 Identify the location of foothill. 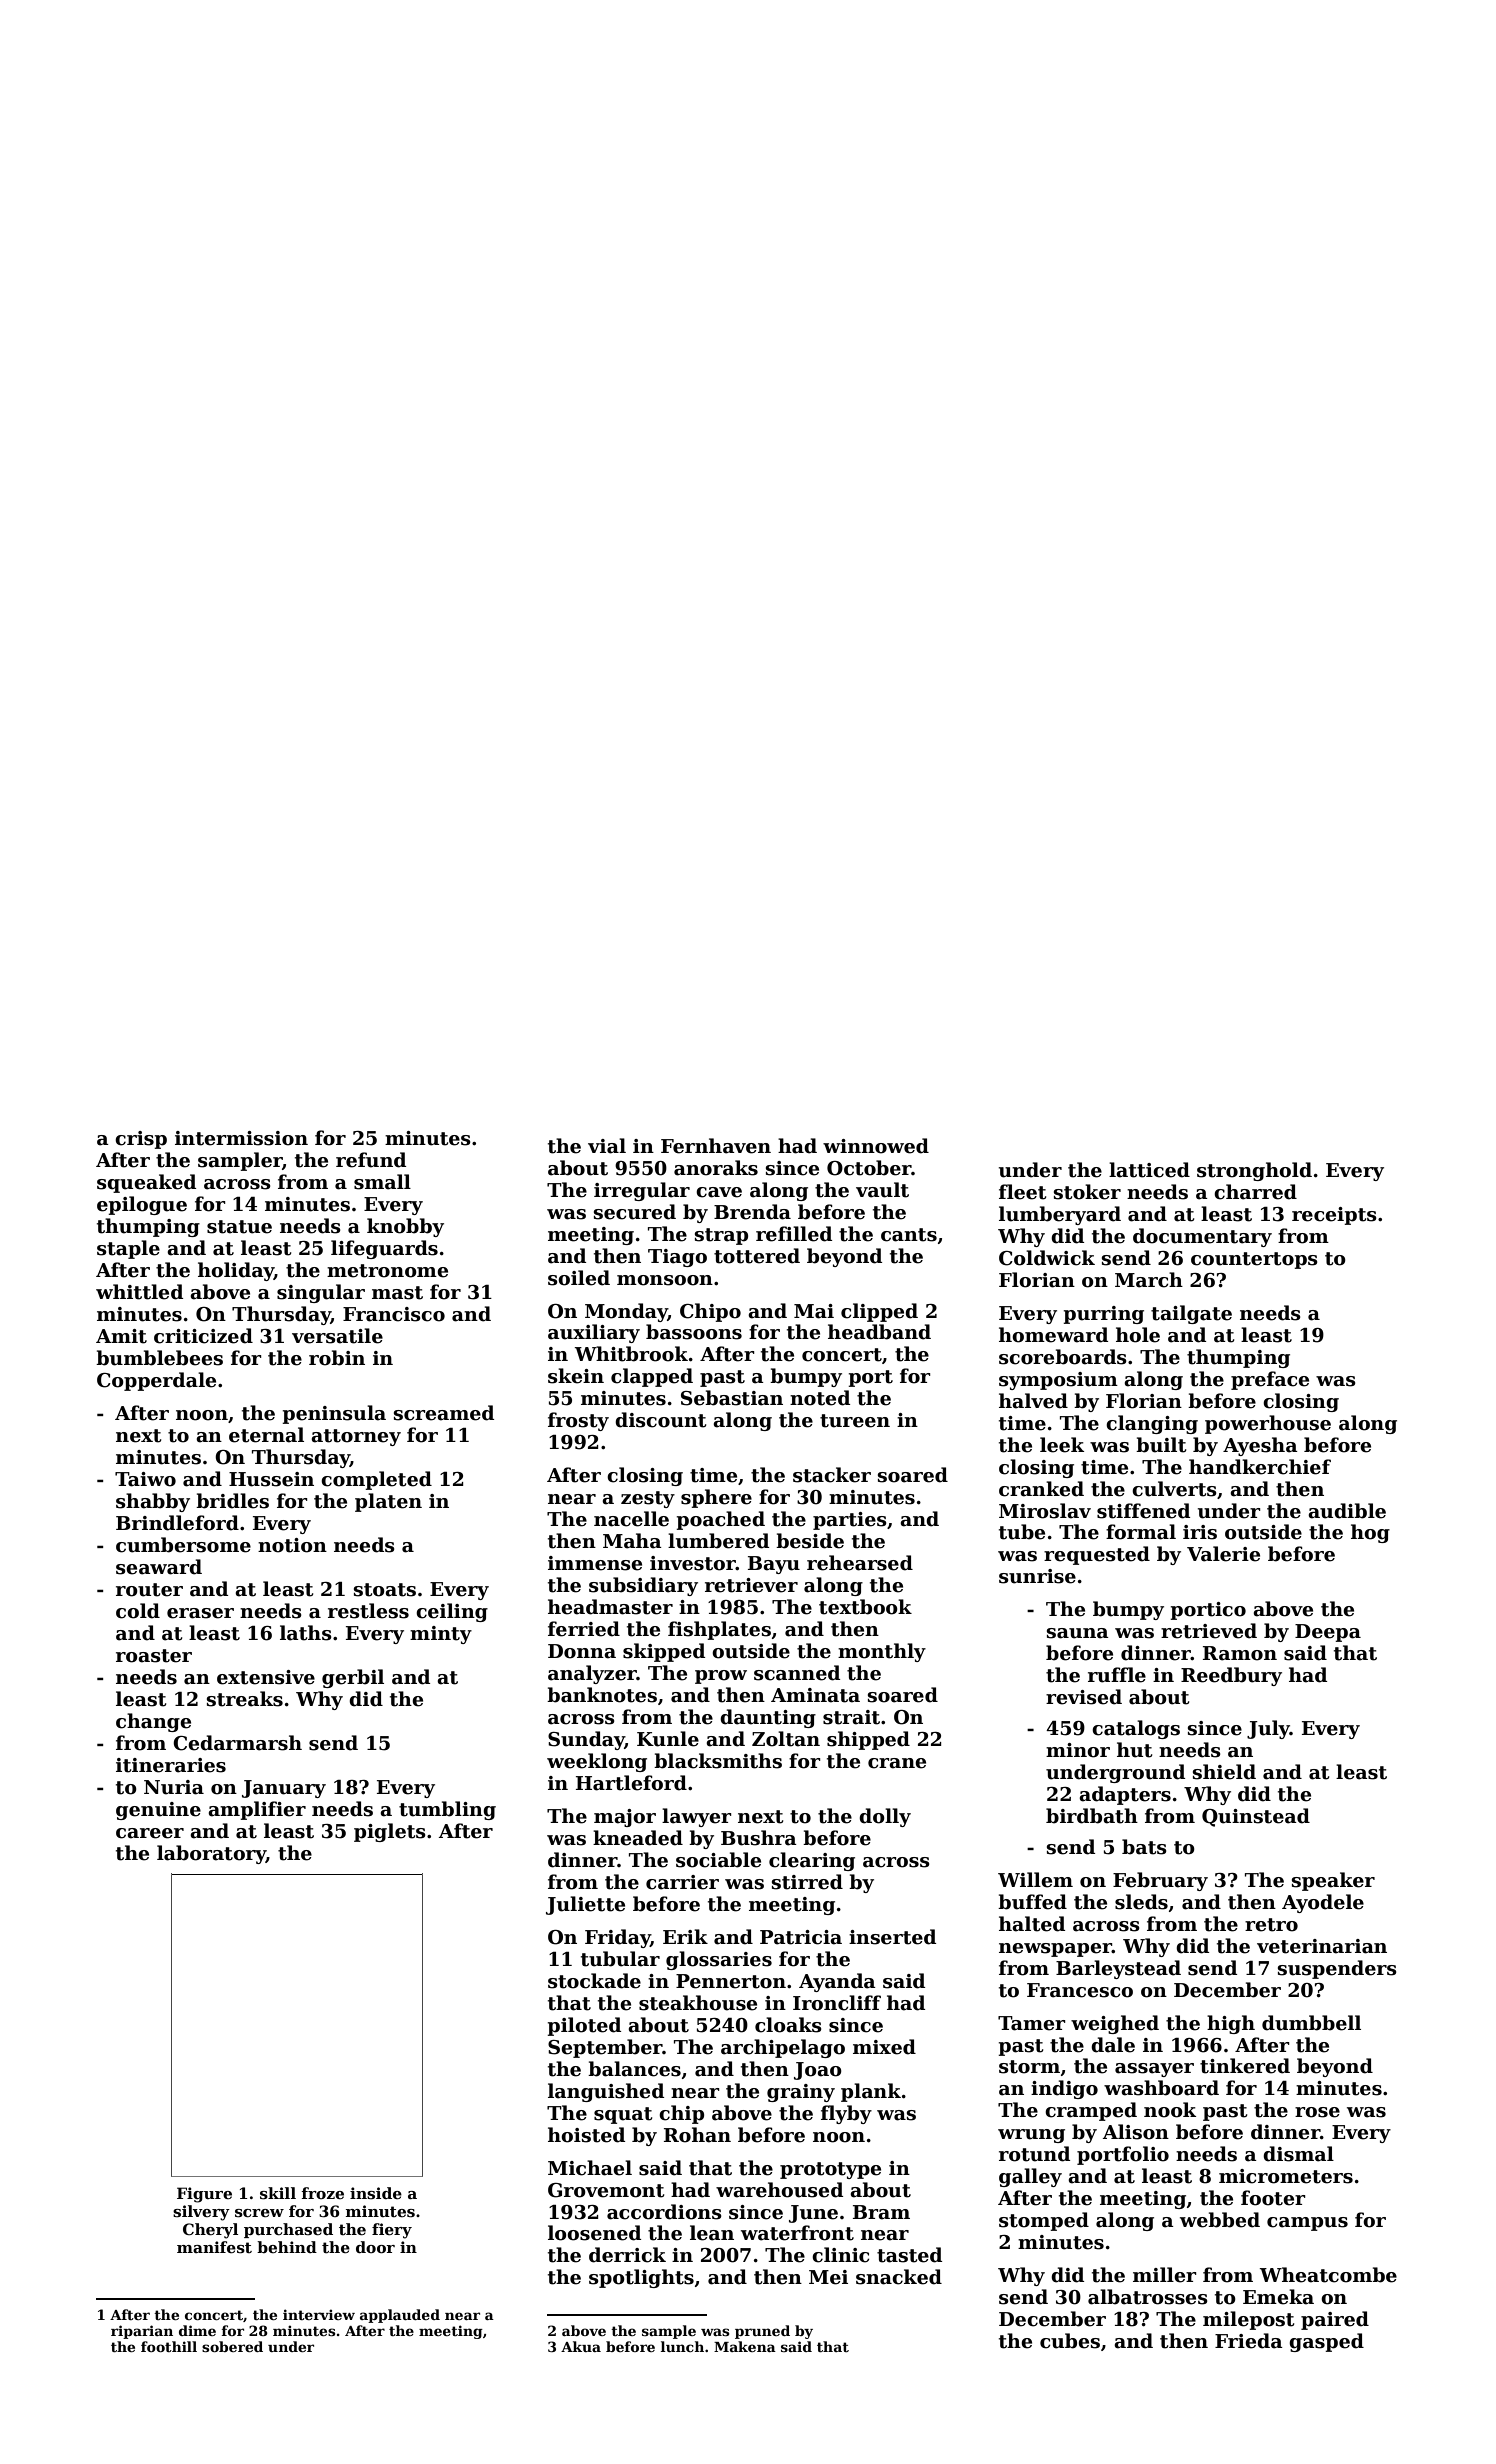
(169, 2346).
